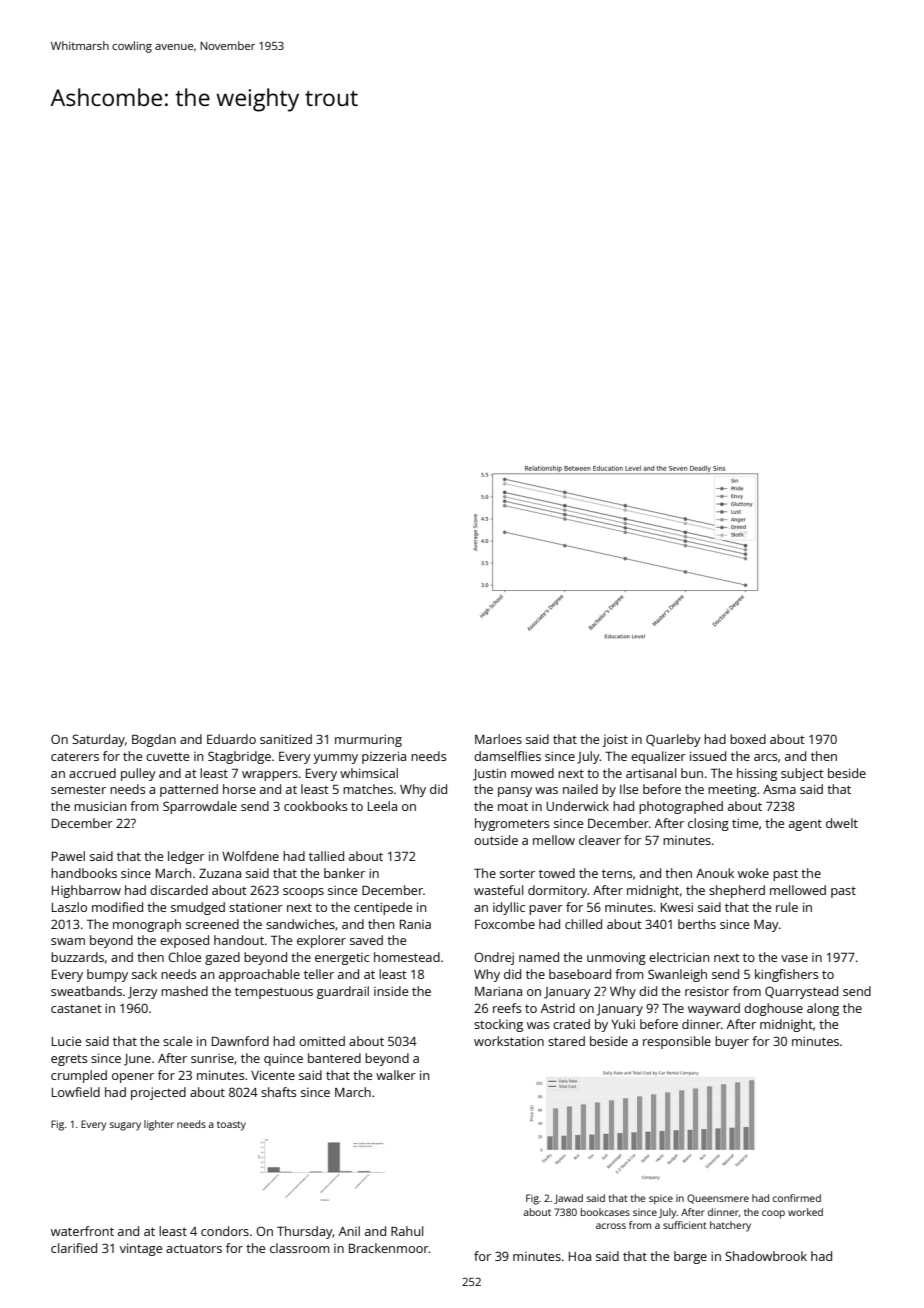  I want to click on sweatbands, so click(86, 991).
